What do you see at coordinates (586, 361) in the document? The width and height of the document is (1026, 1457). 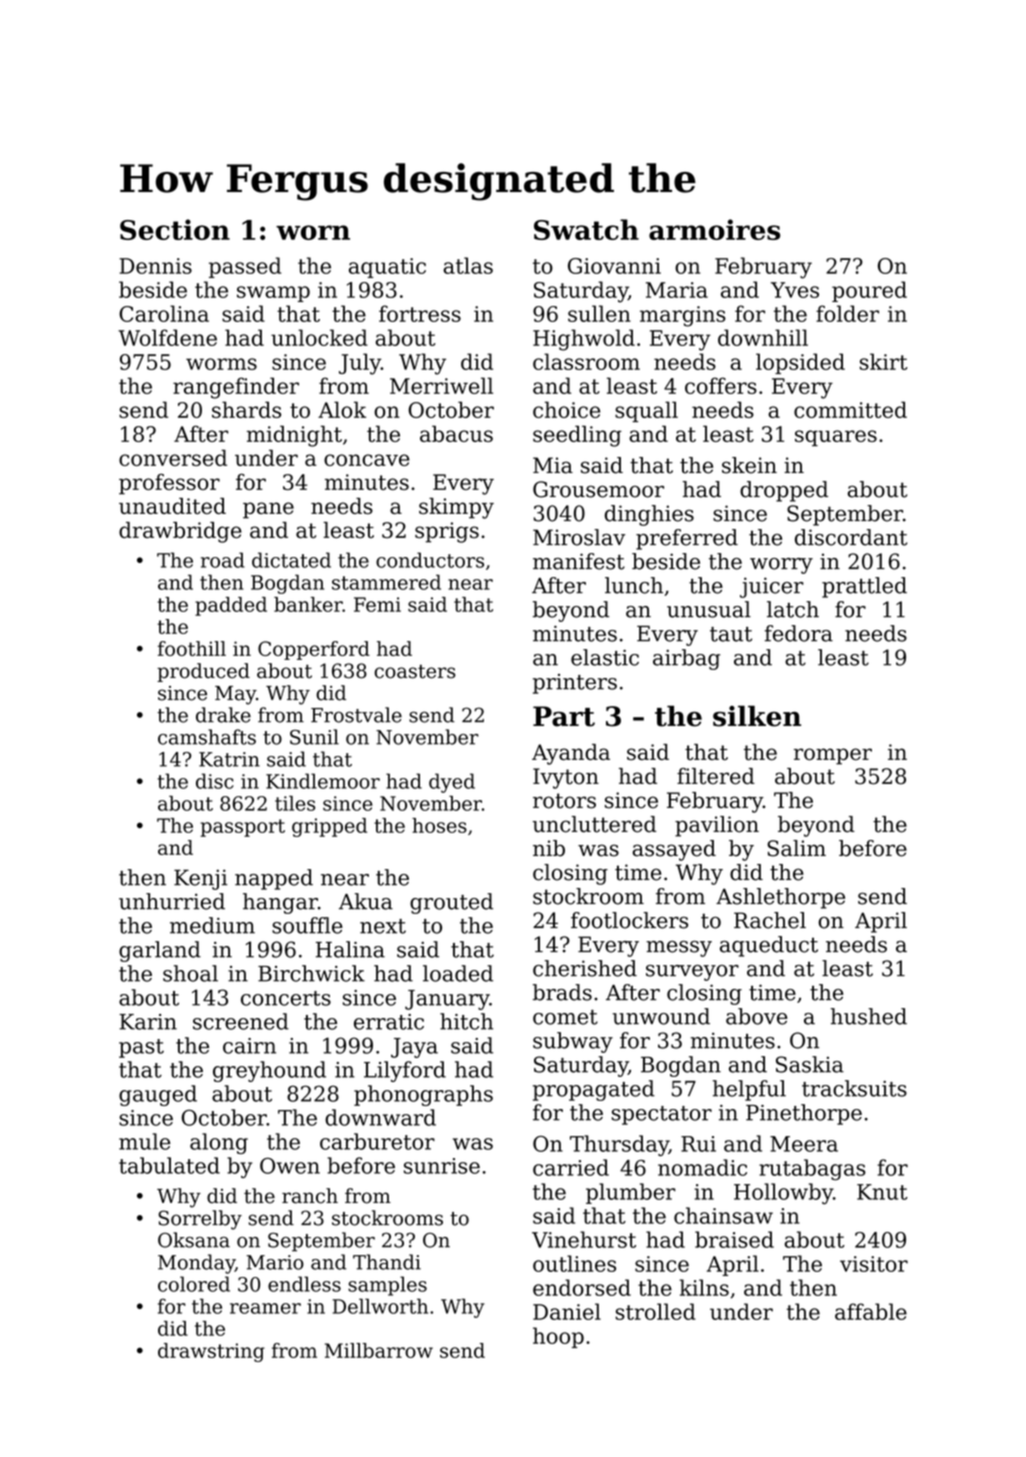 I see `classroom` at bounding box center [586, 361].
